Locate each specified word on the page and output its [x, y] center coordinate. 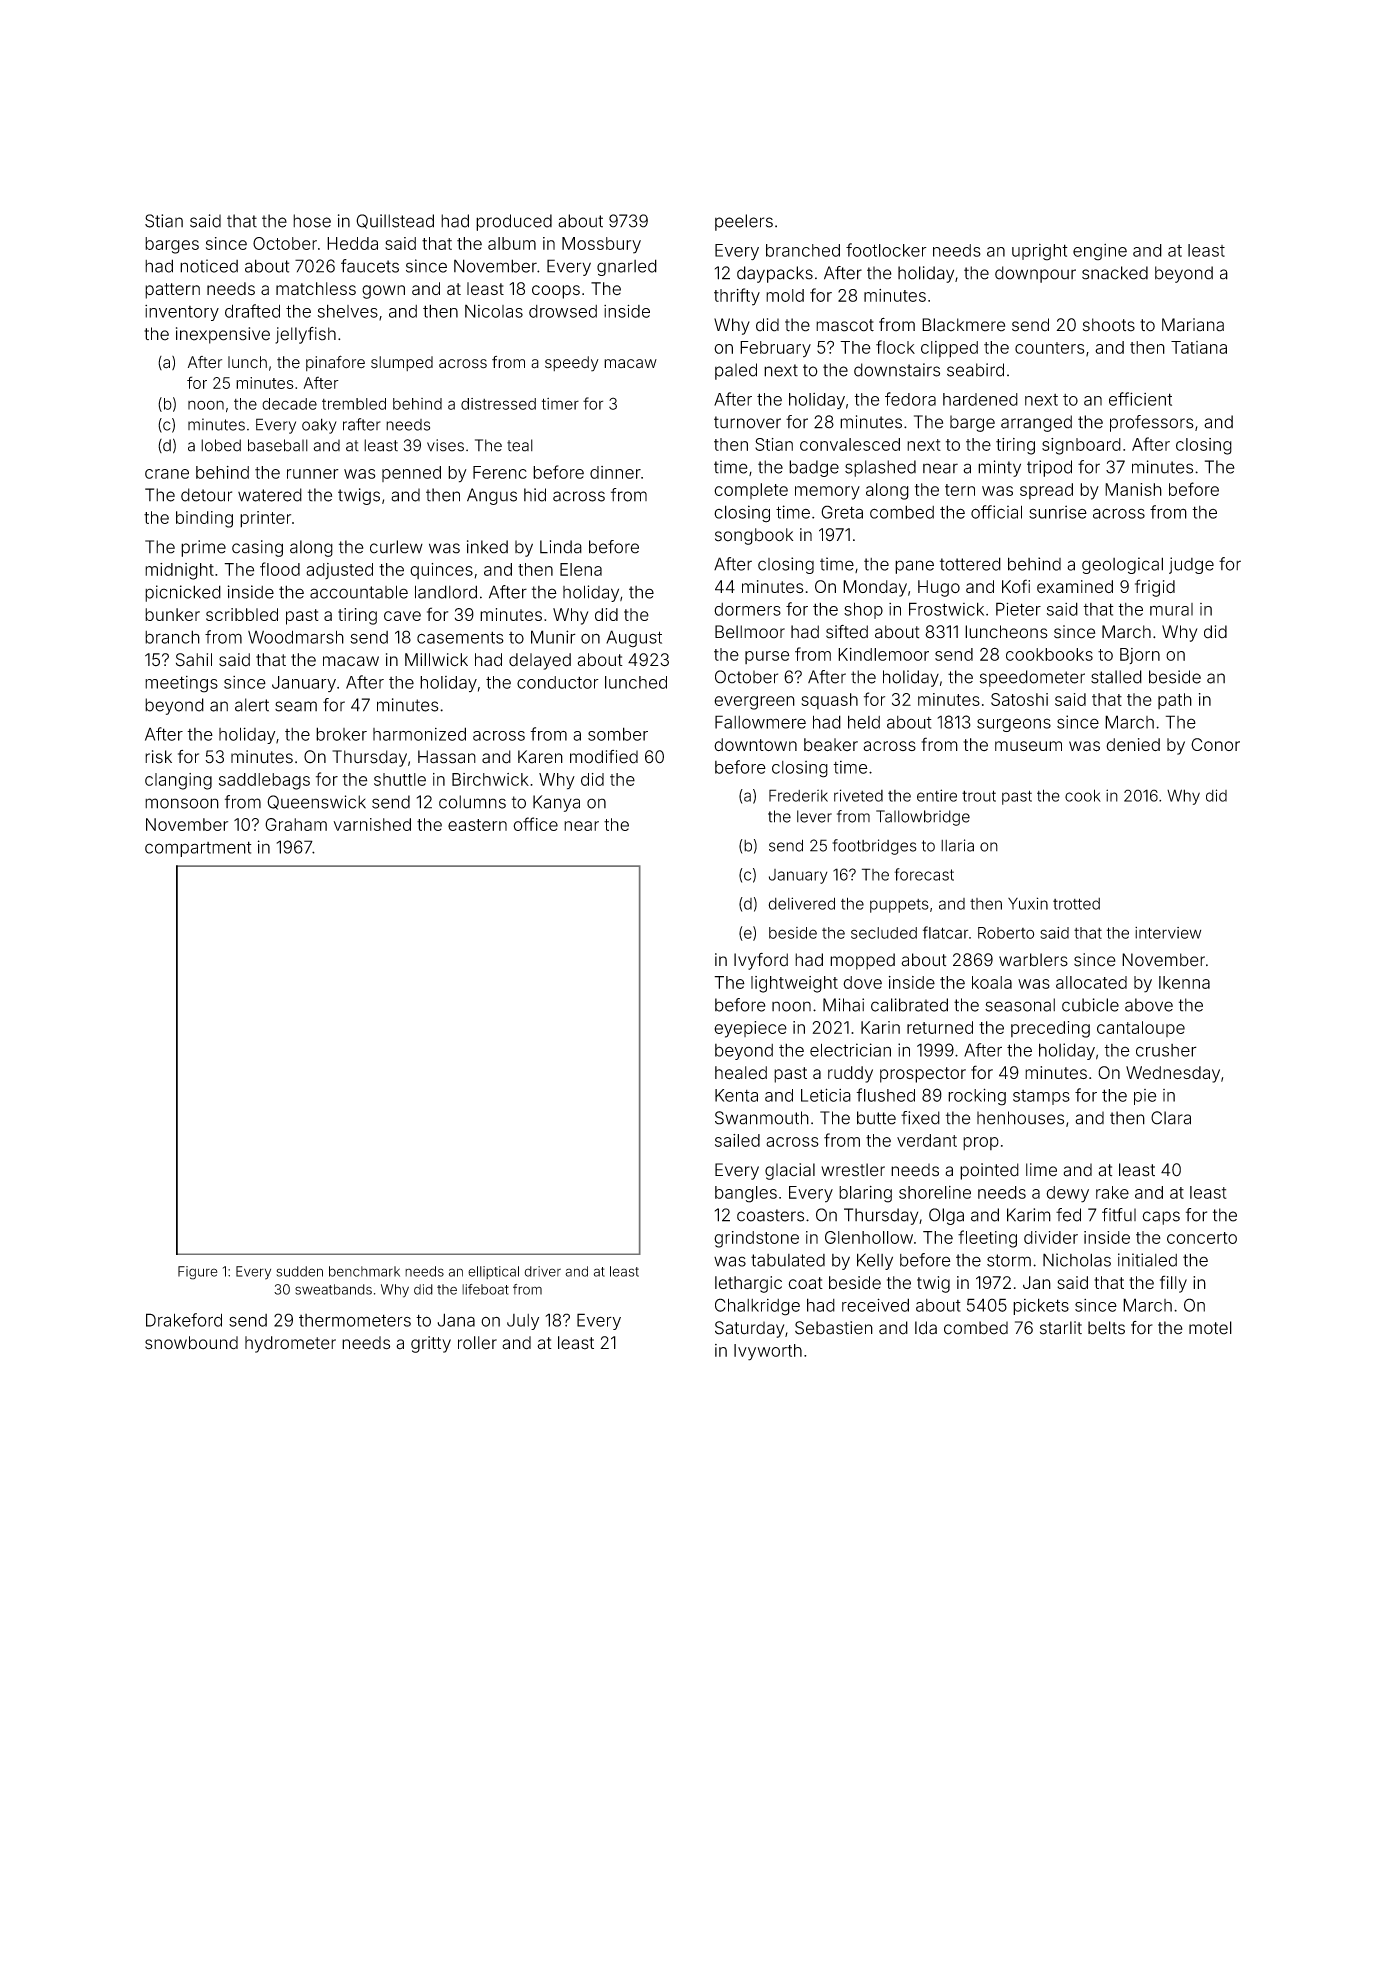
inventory [182, 313]
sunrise [1058, 512]
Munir [553, 637]
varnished [372, 824]
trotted [1076, 904]
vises [445, 445]
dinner [615, 472]
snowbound [191, 1343]
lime [1041, 1170]
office [535, 824]
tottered [970, 564]
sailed [737, 1140]
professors [1152, 423]
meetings [181, 684]
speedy [572, 364]
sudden [299, 1271]
